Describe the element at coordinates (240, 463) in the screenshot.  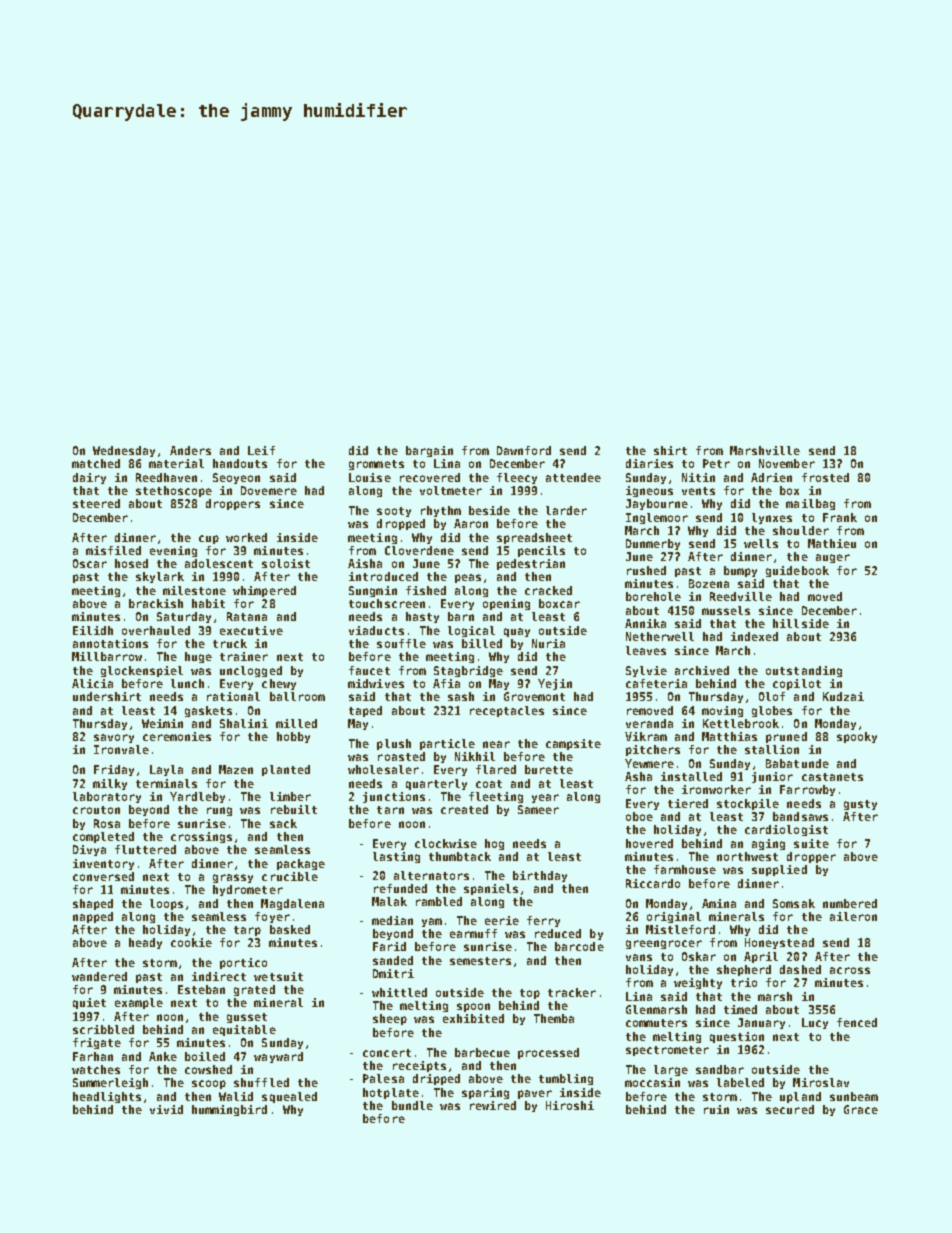
I see `handouts` at that location.
